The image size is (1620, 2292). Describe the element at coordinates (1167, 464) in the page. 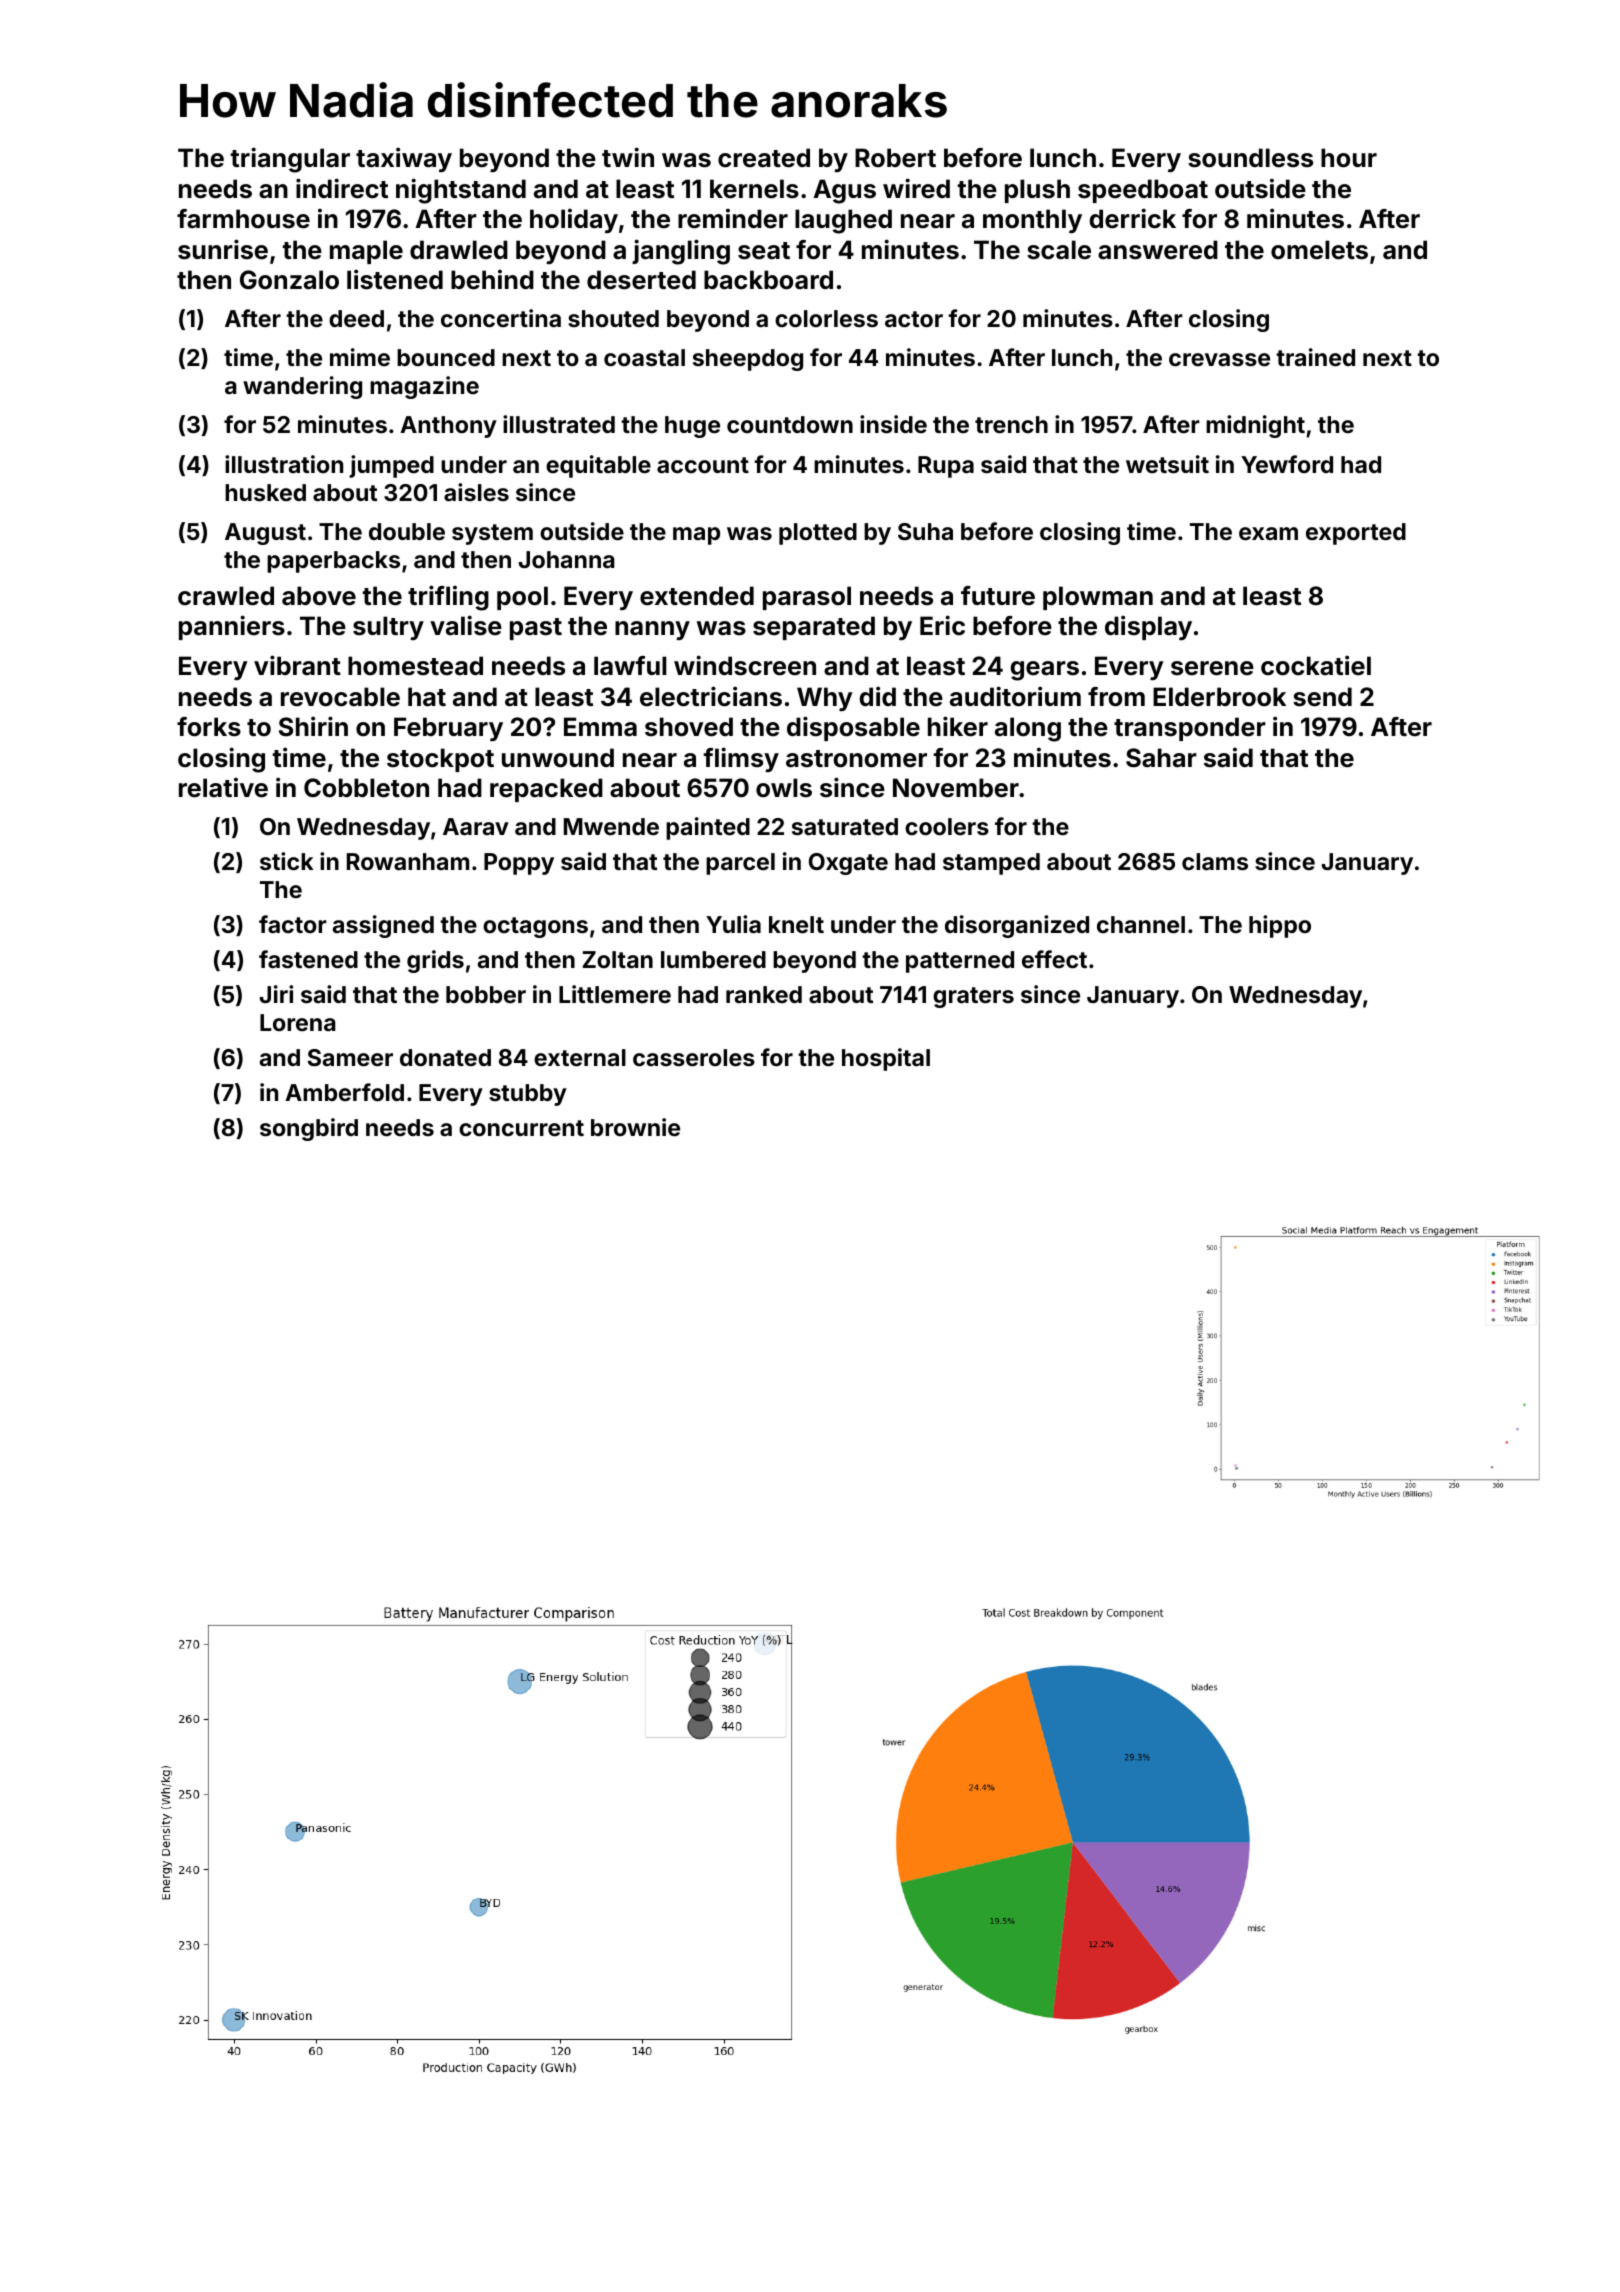

I see `wetsuit` at that location.
